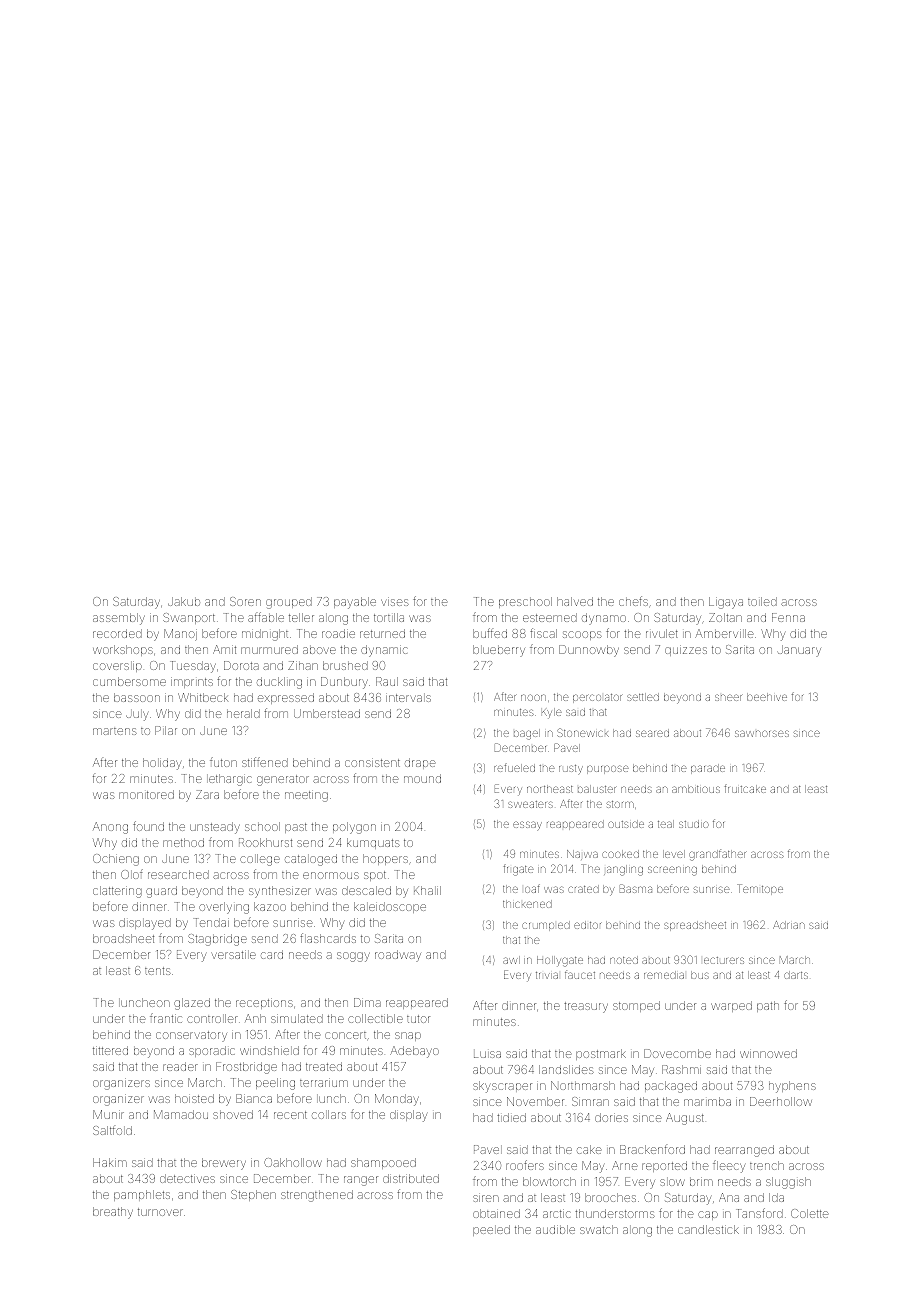 Image resolution: width=924 pixels, height=1308 pixels. What do you see at coordinates (160, 1212) in the page?
I see `turnover` at bounding box center [160, 1212].
